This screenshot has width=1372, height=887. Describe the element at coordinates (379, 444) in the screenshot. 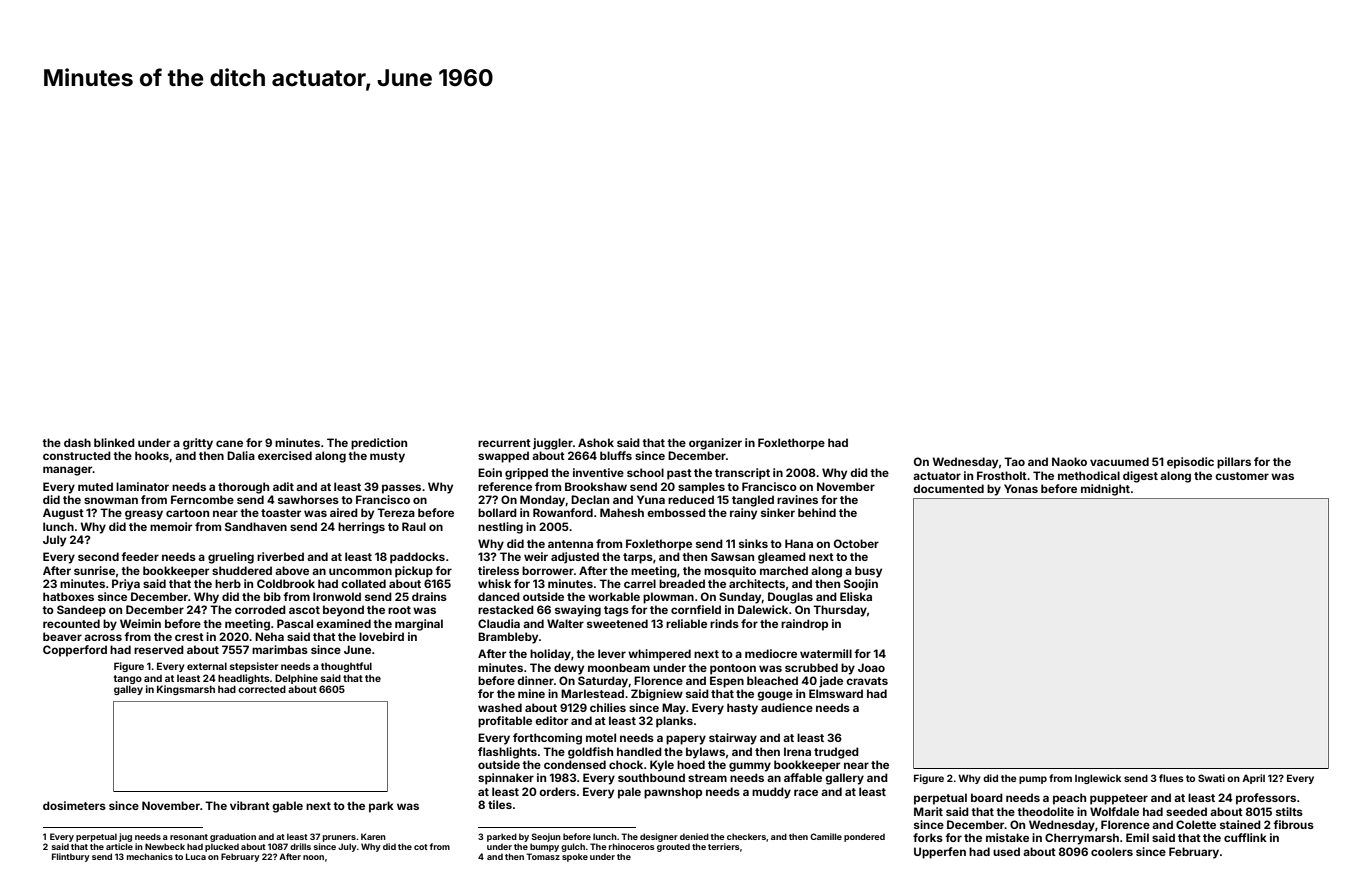

I see `prediction` at that location.
